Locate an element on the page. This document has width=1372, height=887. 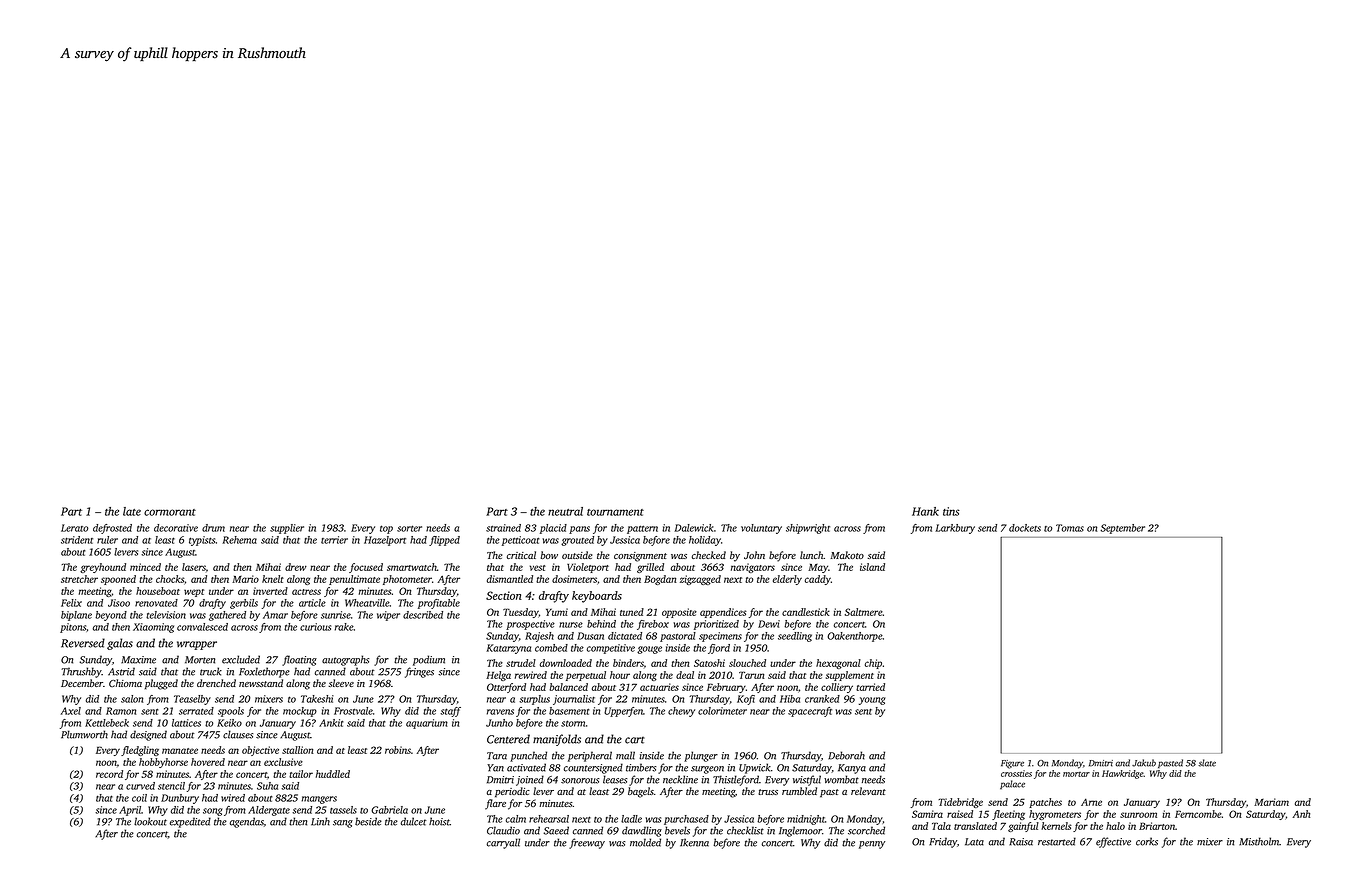
tournament is located at coordinates (615, 512).
